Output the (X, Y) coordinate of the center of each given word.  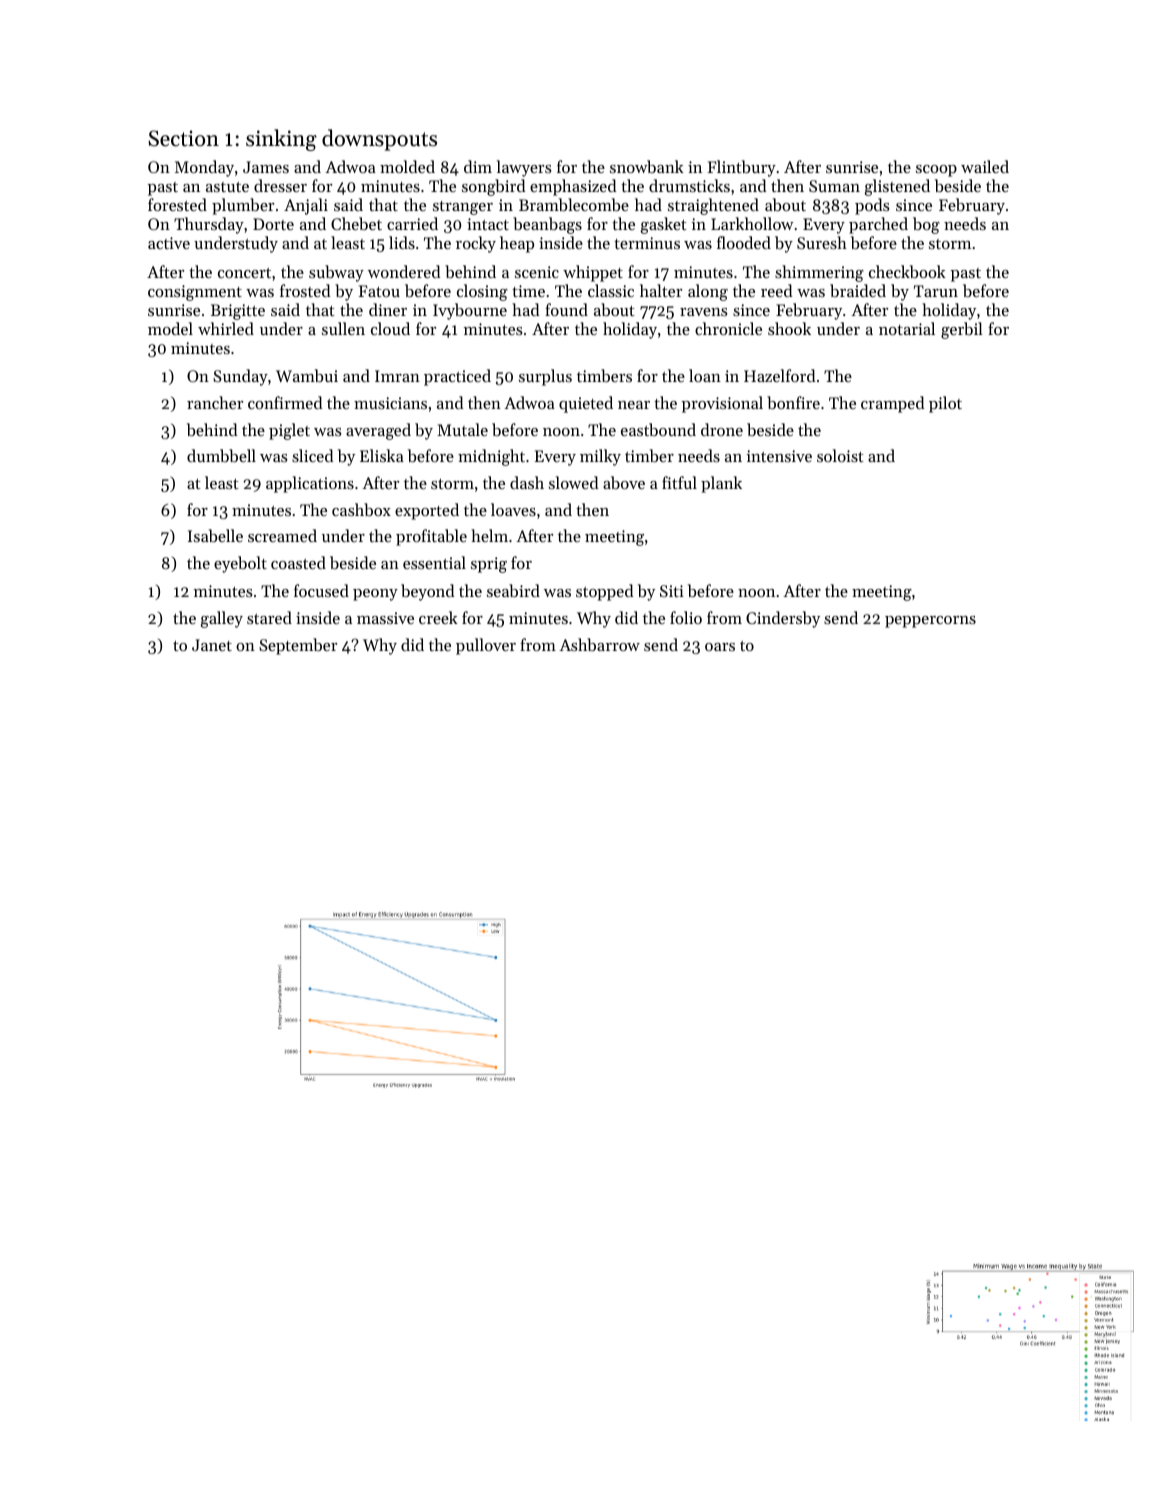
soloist (840, 455)
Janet (212, 645)
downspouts (379, 140)
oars (720, 647)
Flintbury (742, 168)
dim (478, 166)
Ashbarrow (599, 644)
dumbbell (221, 455)
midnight (491, 457)
